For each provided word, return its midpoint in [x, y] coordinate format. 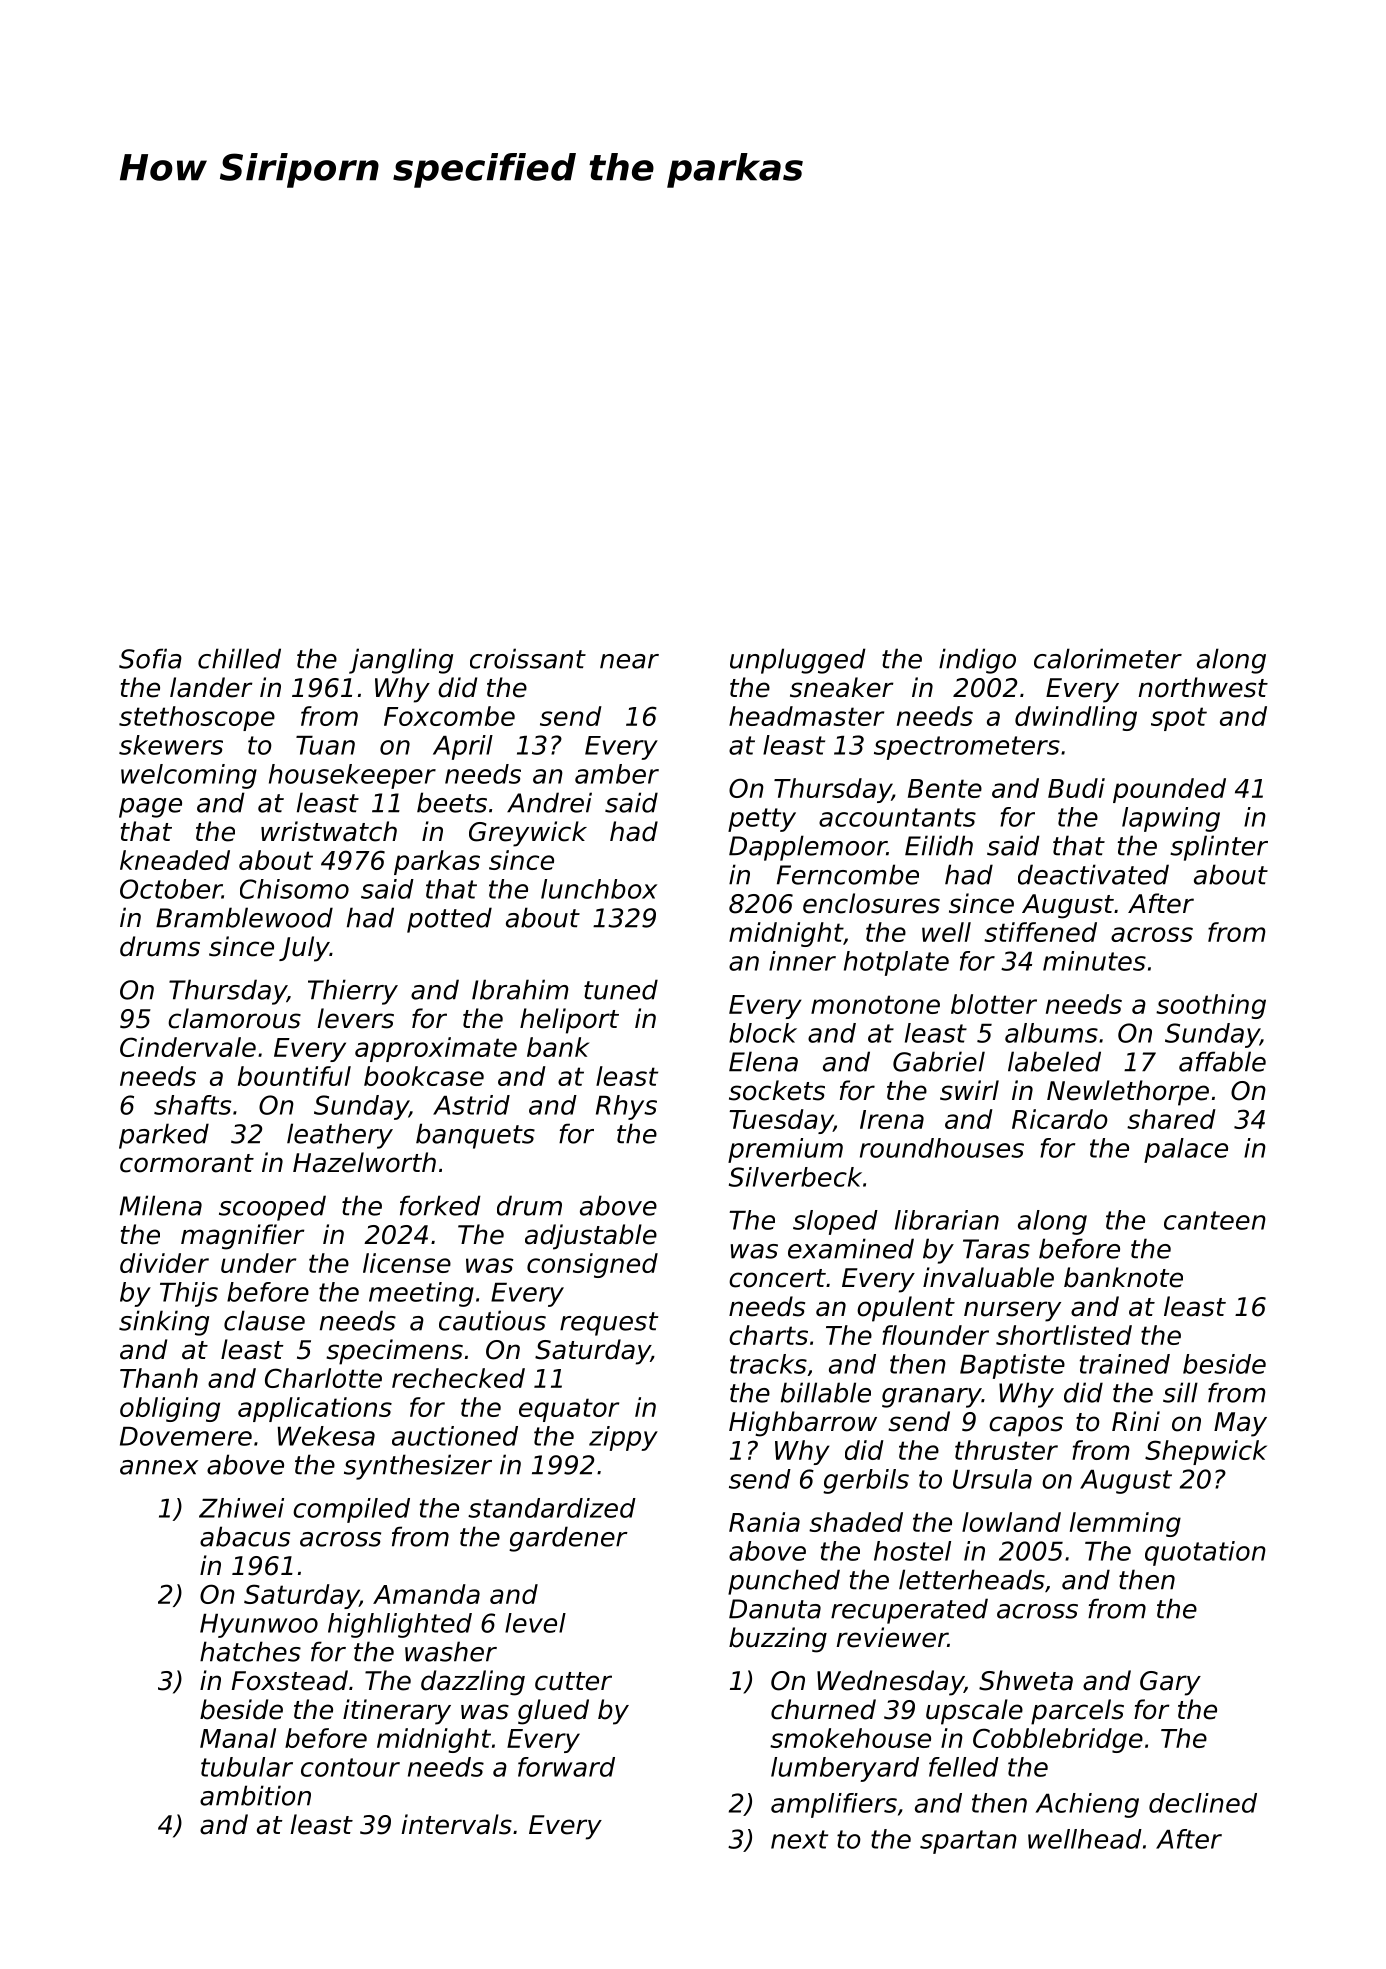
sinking [164, 1323]
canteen [1215, 1220]
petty [762, 820]
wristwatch [329, 831]
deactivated [1093, 874]
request [609, 1324]
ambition [255, 1795]
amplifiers [834, 1805]
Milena [161, 1205]
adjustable [591, 1237]
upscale [974, 1712]
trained [1125, 1364]
